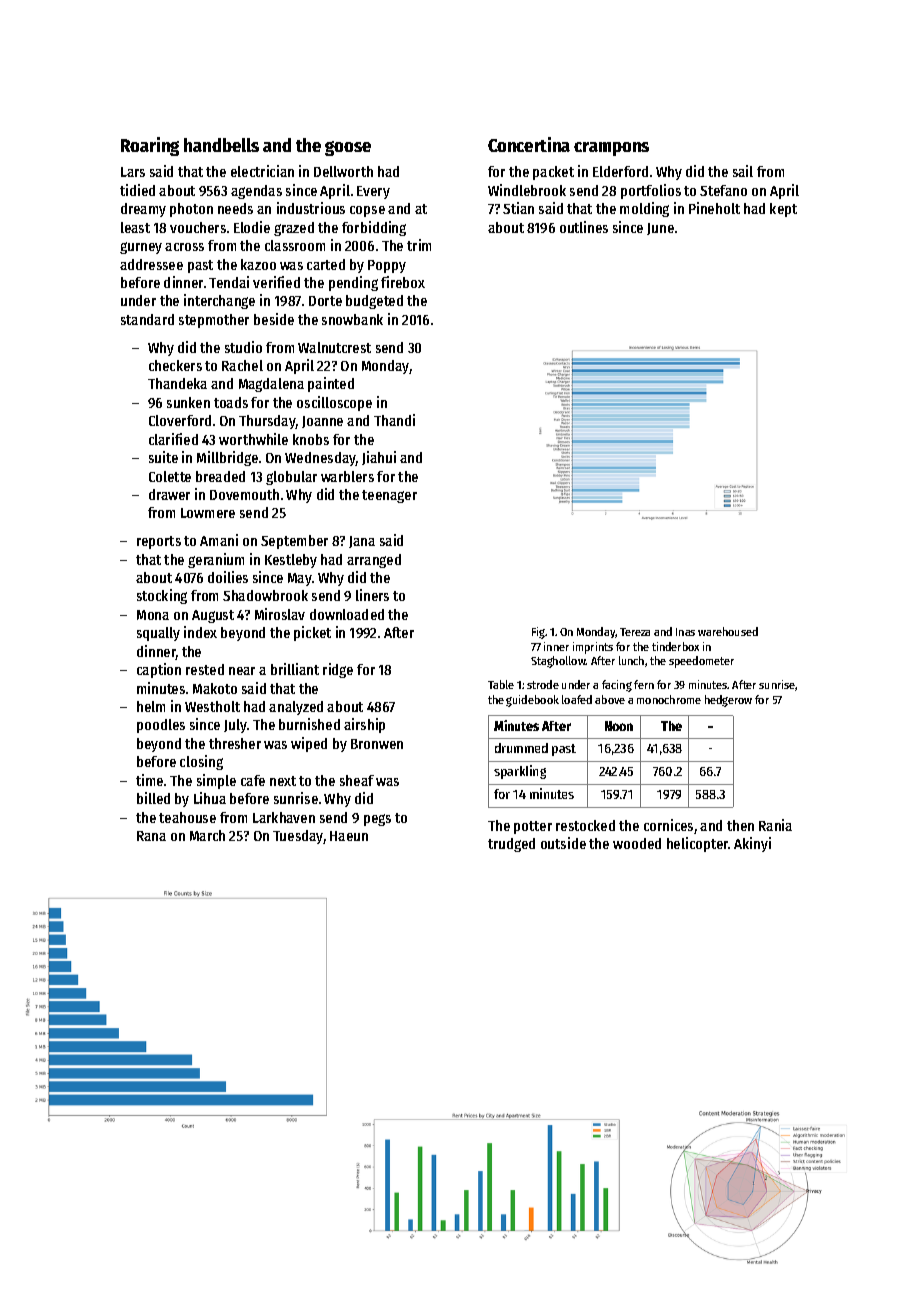 The image size is (924, 1311). What do you see at coordinates (701, 662) in the document?
I see `speedometer` at bounding box center [701, 662].
